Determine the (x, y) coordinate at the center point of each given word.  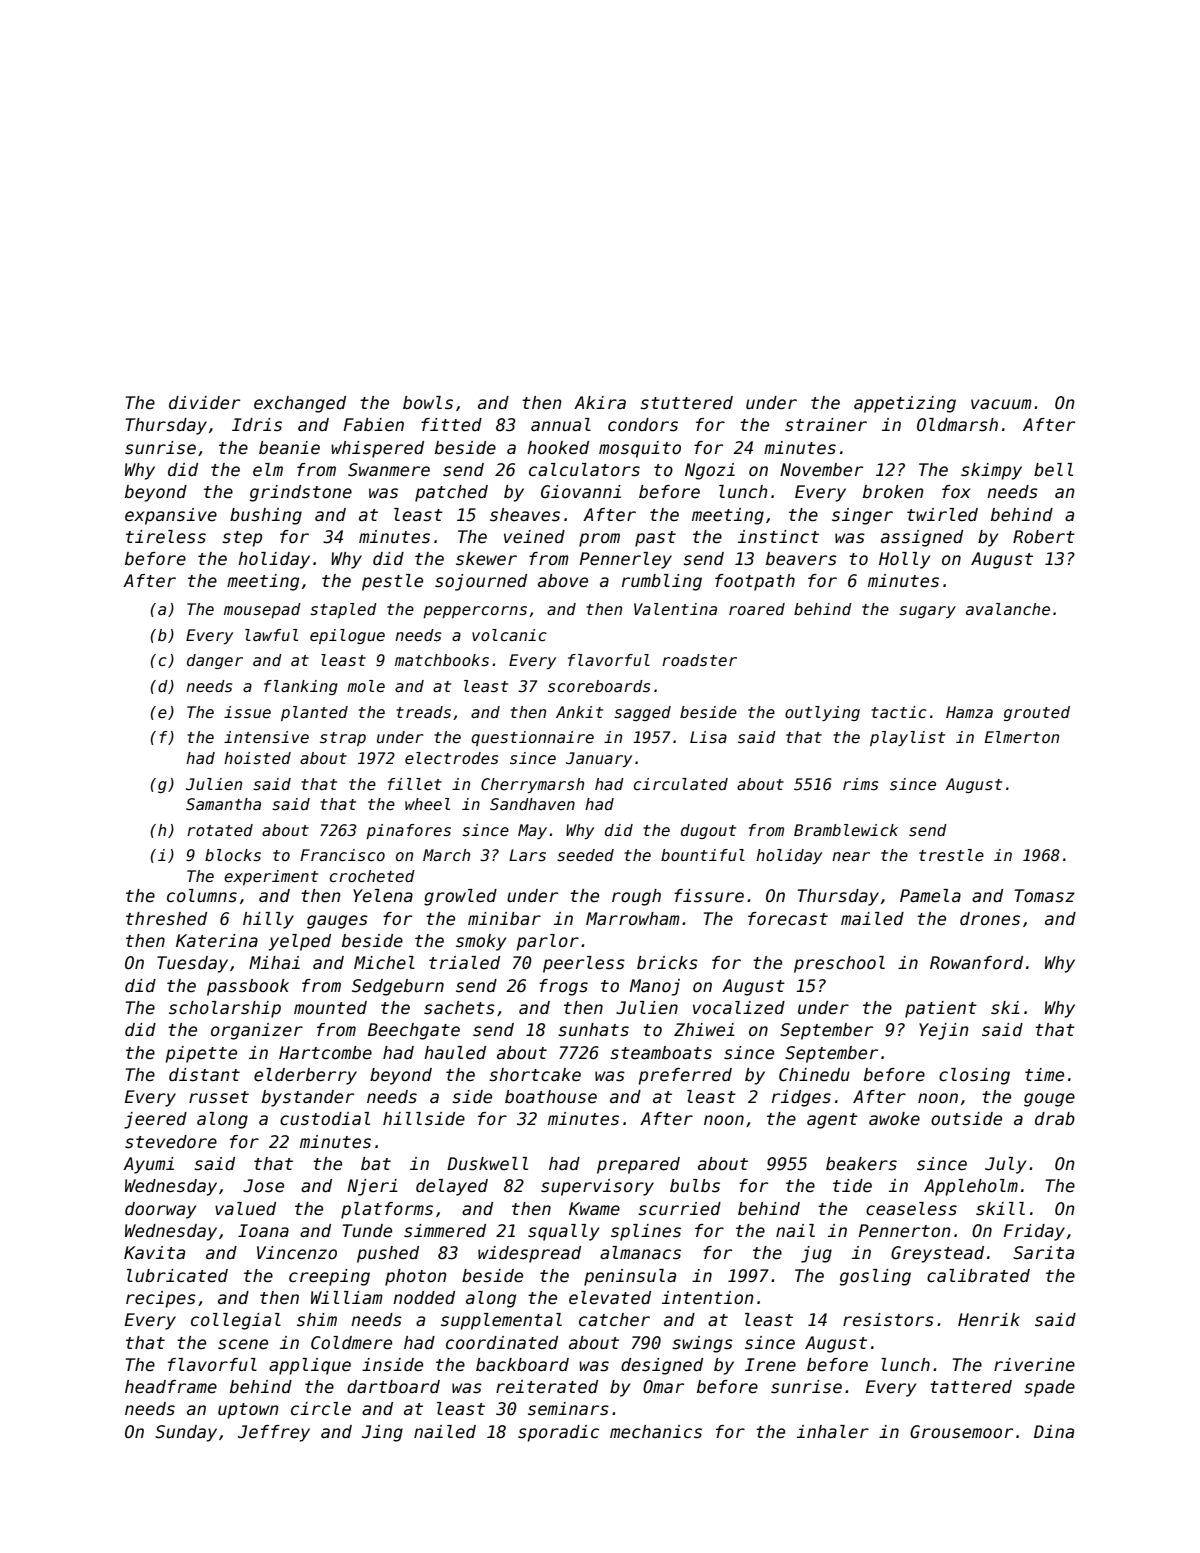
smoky (481, 942)
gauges (337, 922)
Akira (600, 402)
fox (956, 492)
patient (941, 1009)
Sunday (186, 1433)
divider (204, 403)
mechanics (656, 1432)
